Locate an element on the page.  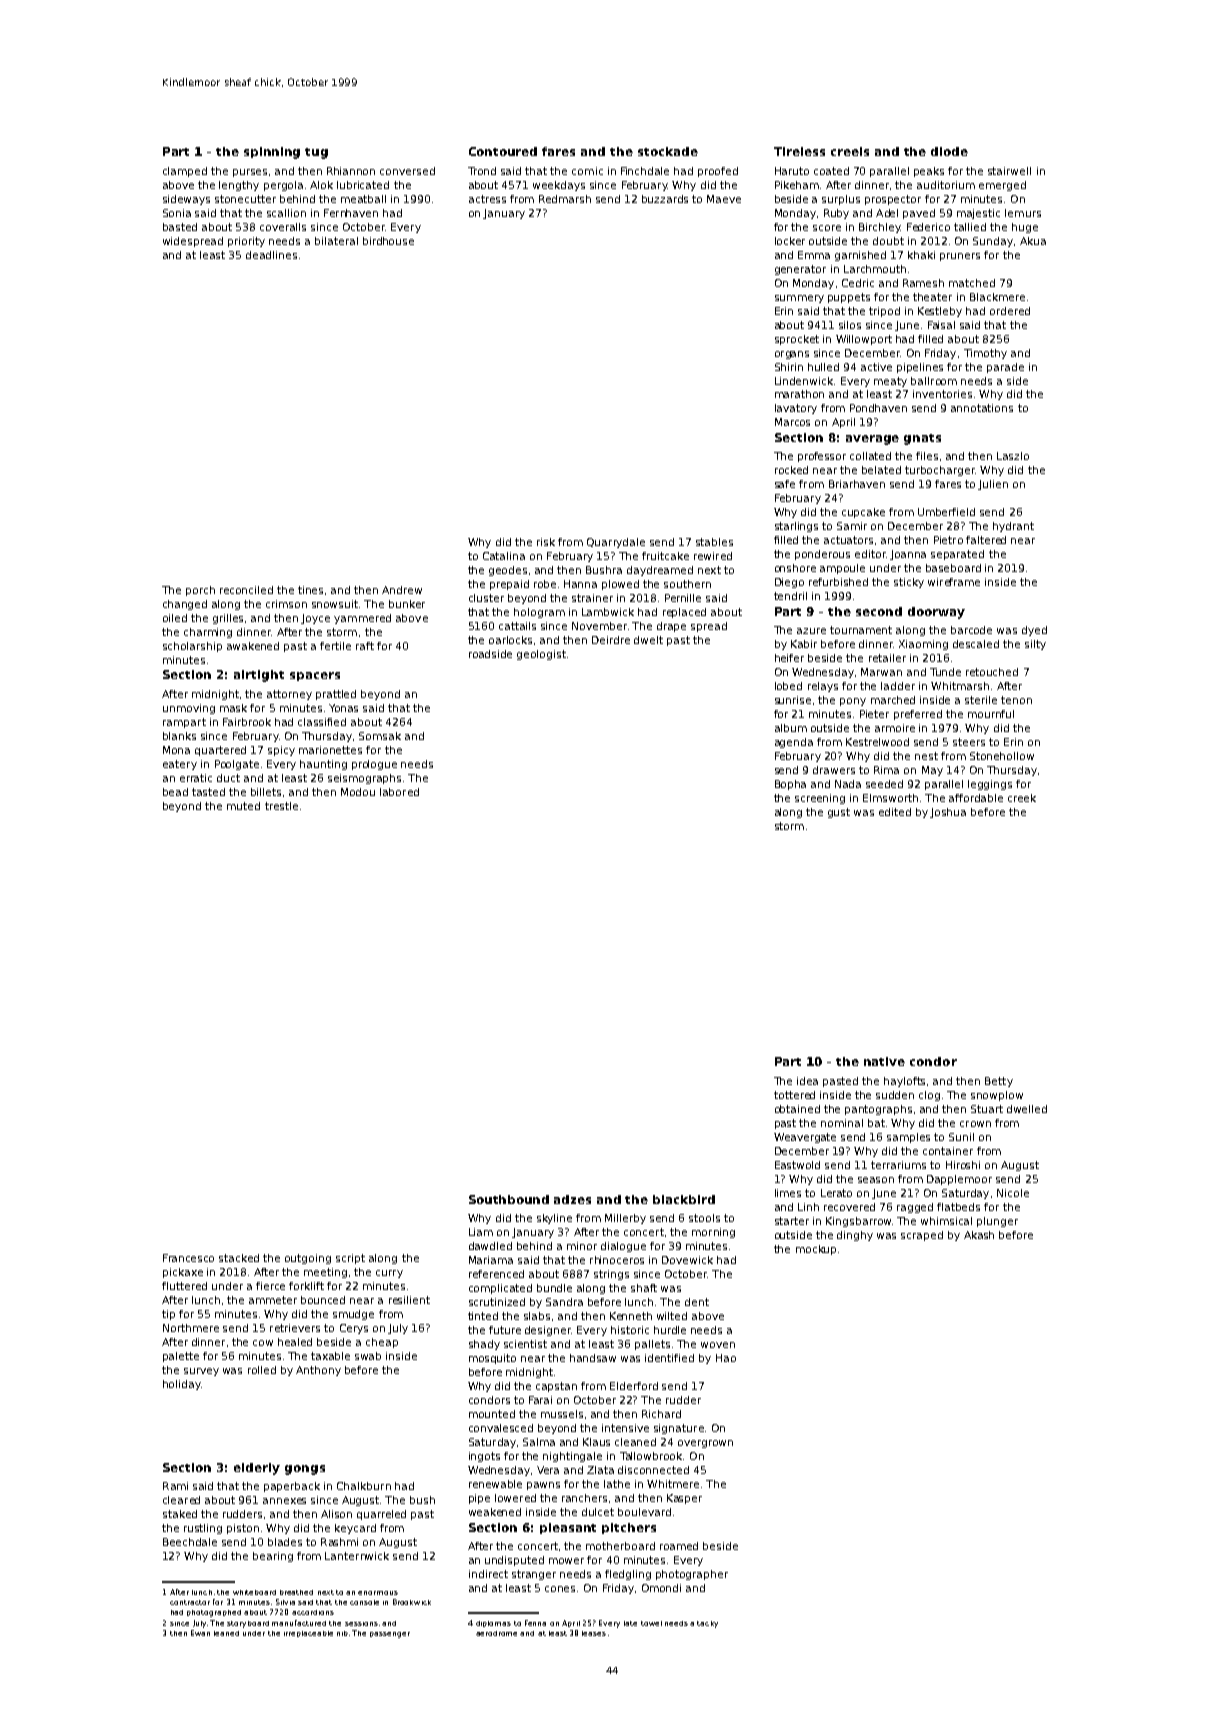
Marcos is located at coordinates (792, 422).
